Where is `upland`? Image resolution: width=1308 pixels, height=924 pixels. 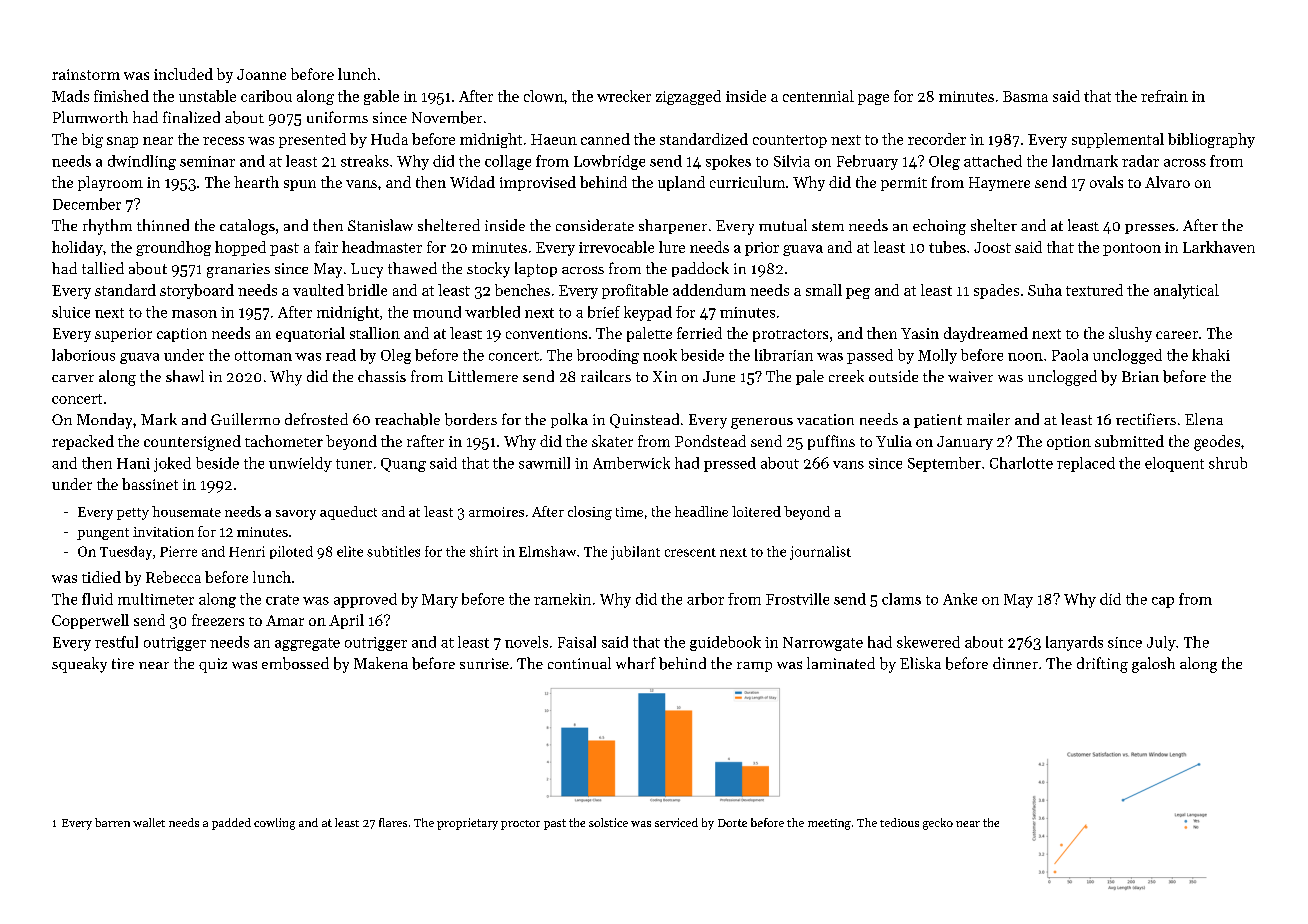
upland is located at coordinates (681, 183).
